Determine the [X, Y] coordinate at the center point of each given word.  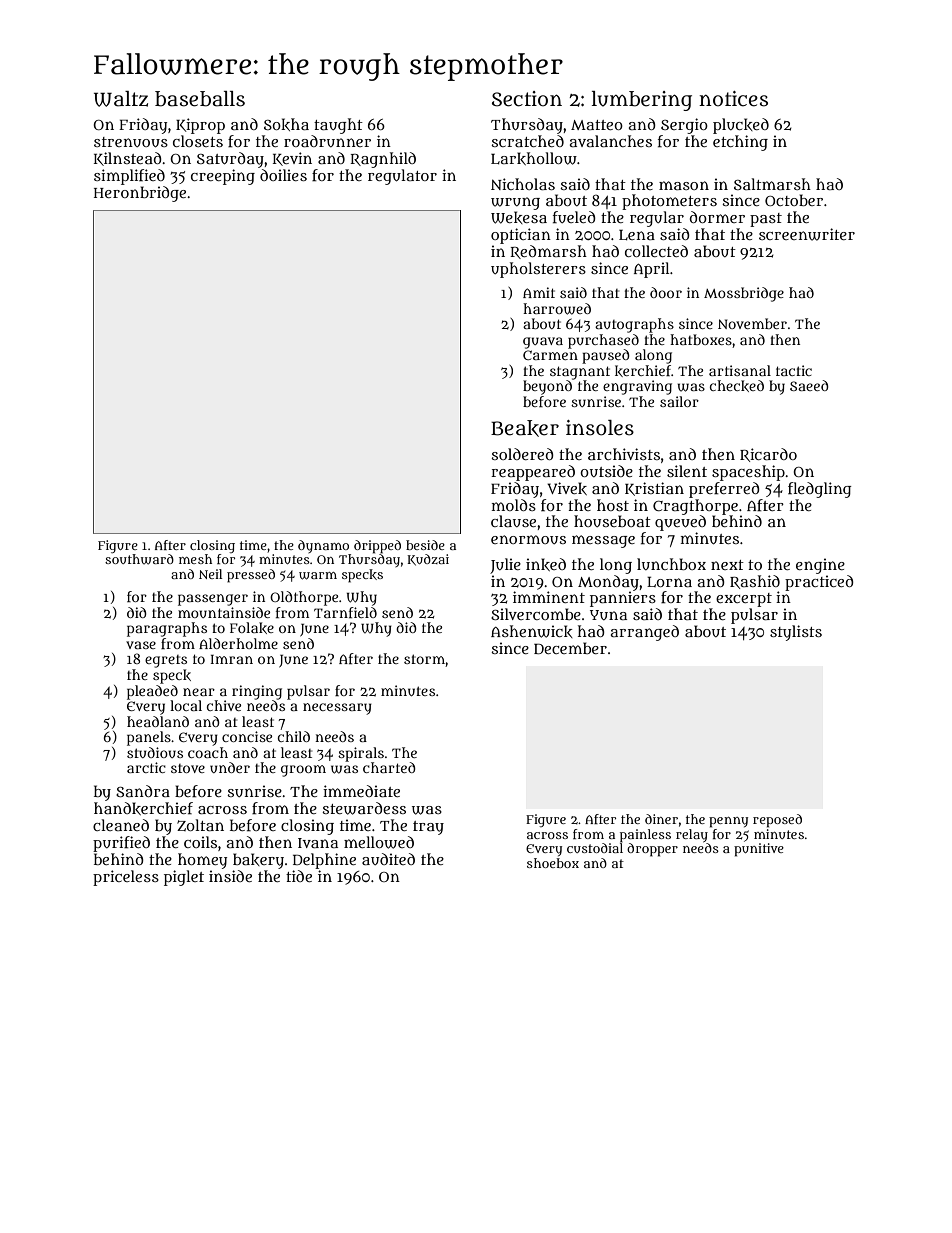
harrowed [557, 309]
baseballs [200, 99]
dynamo [323, 546]
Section [527, 99]
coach [208, 752]
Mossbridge [744, 294]
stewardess [364, 808]
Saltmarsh [772, 184]
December [570, 648]
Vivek [567, 488]
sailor [679, 401]
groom [303, 771]
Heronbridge [140, 194]
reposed [777, 821]
